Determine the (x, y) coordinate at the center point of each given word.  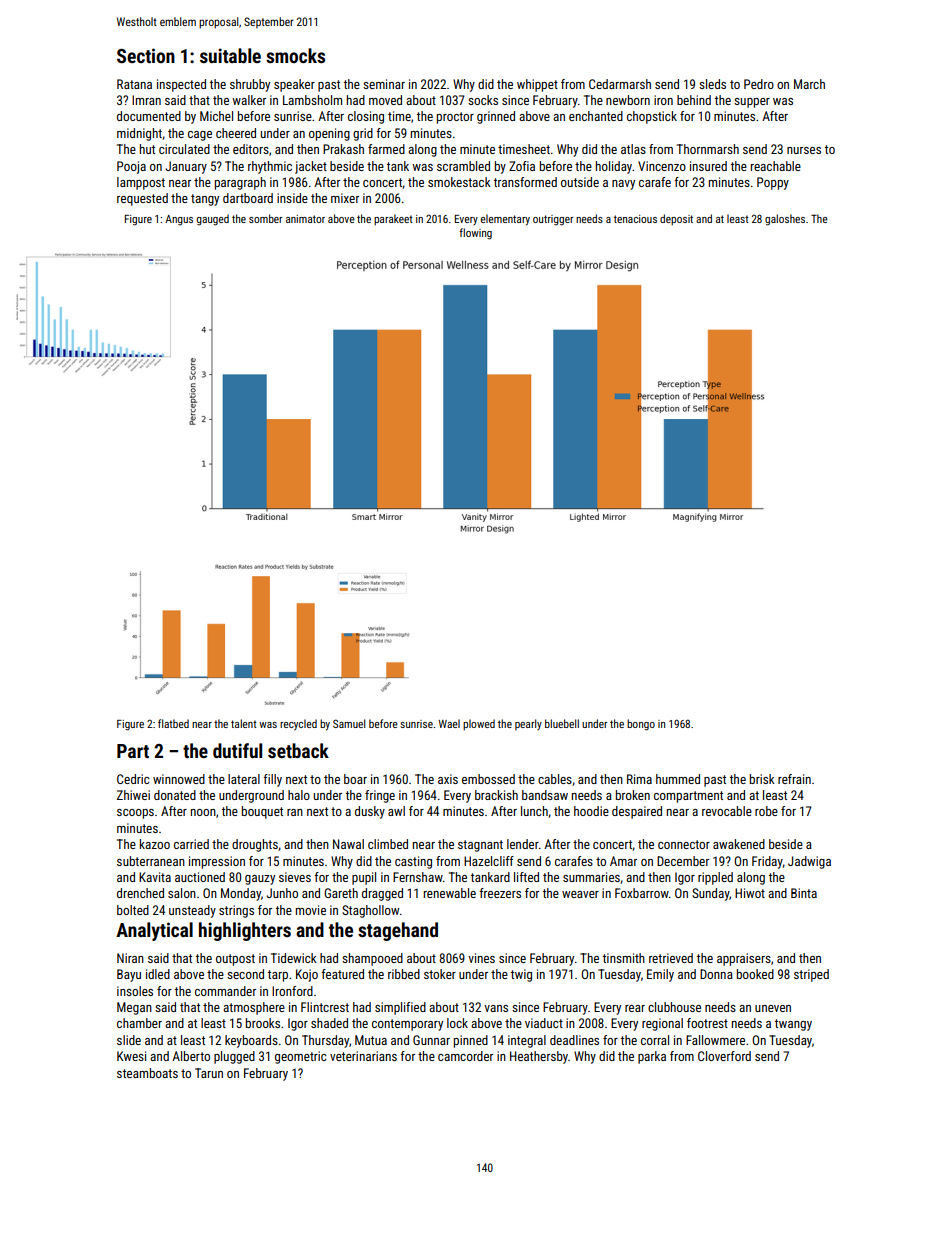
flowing (475, 234)
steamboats (147, 1073)
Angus (179, 220)
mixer (345, 198)
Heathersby (539, 1057)
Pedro (759, 84)
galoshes (785, 220)
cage (200, 136)
